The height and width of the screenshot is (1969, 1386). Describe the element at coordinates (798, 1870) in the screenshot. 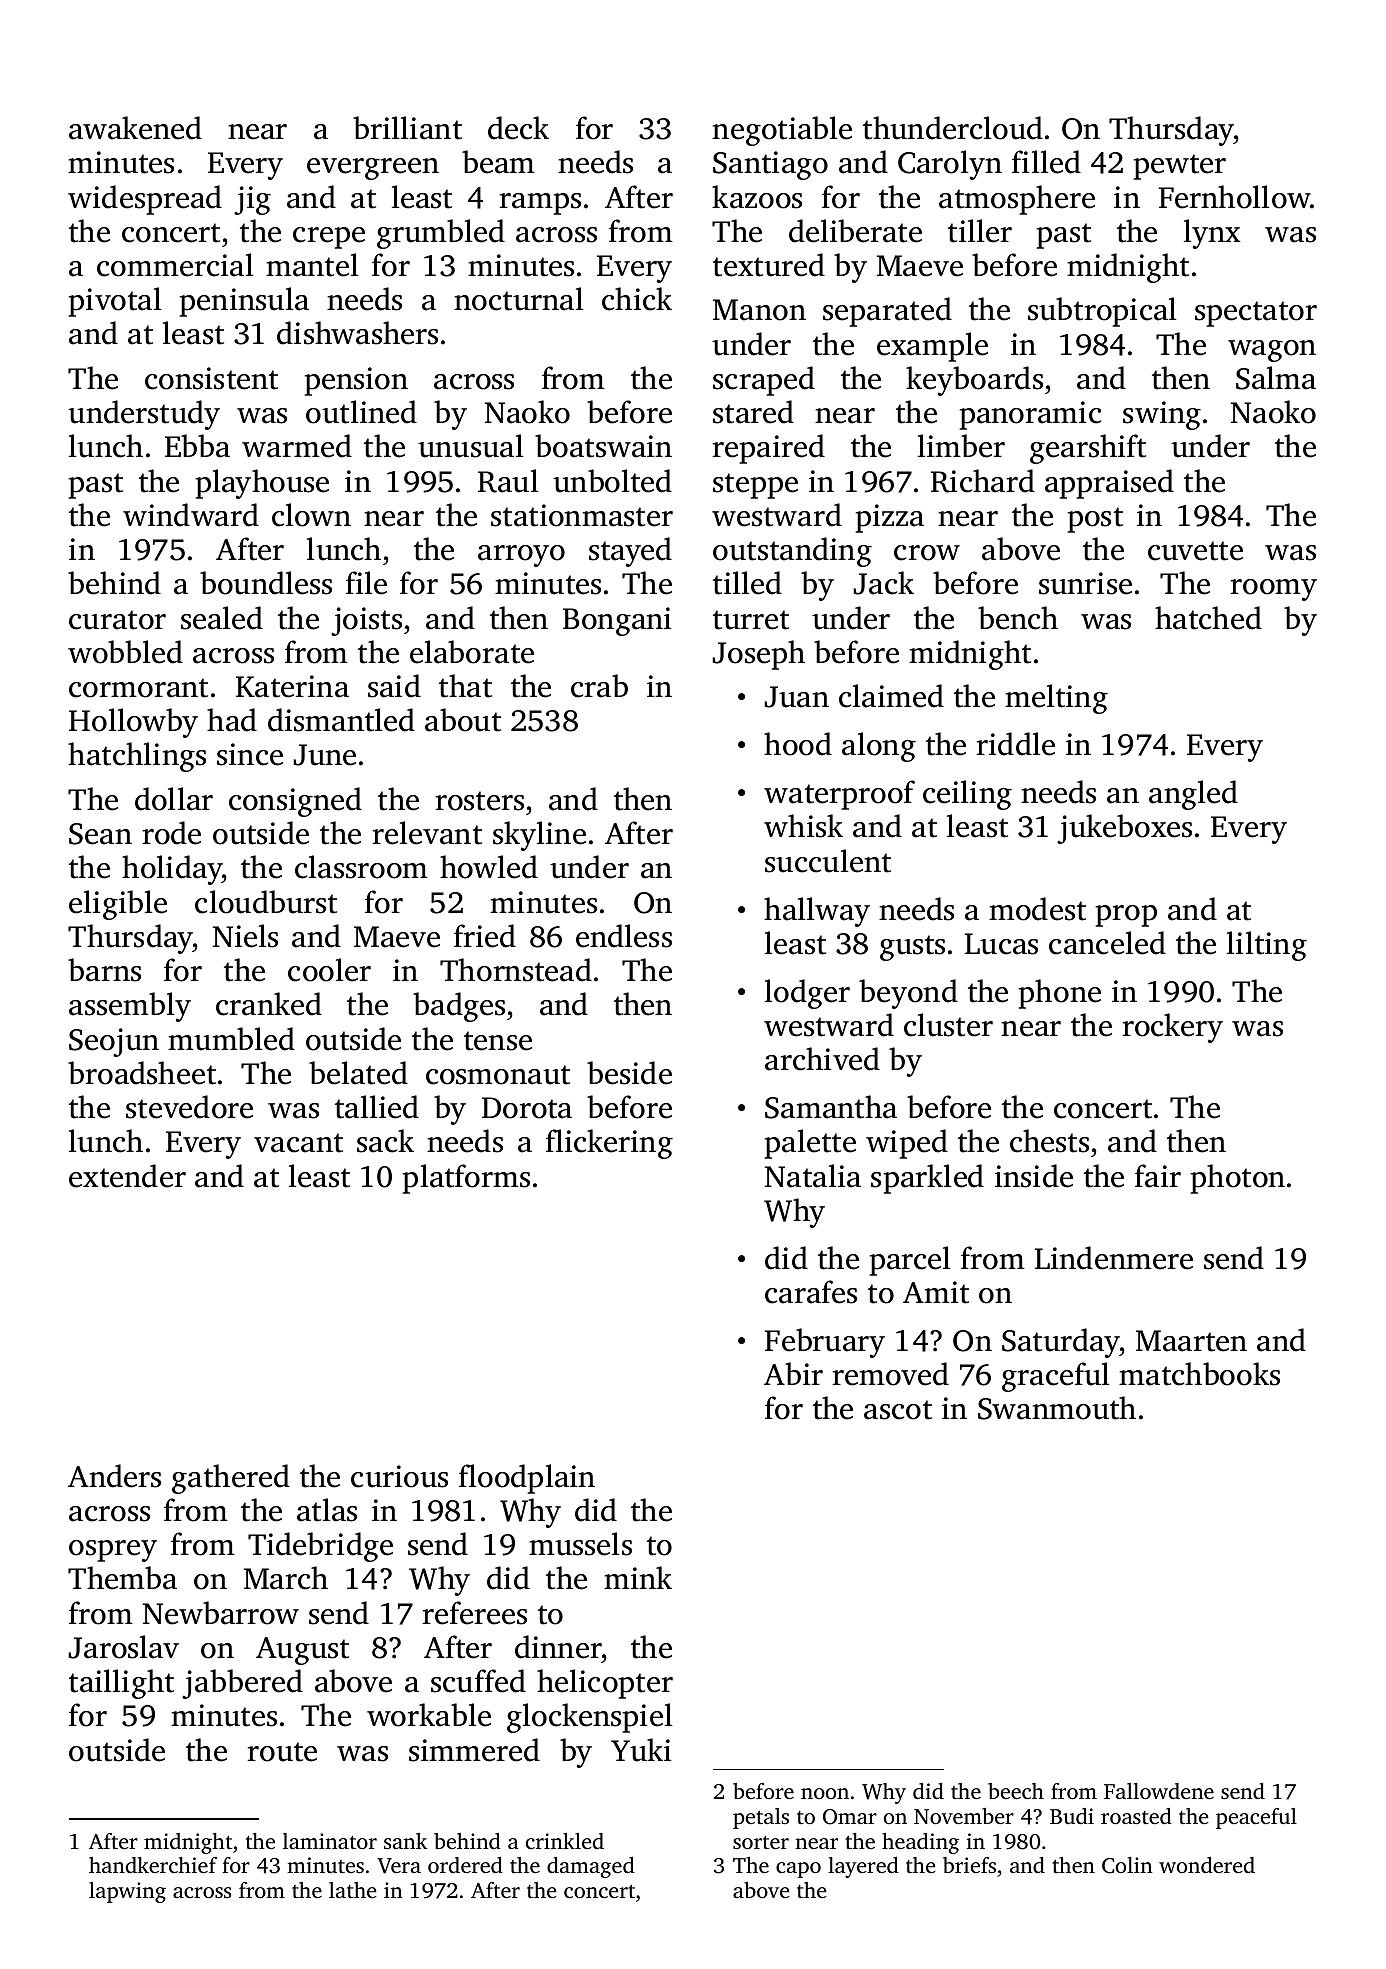

I see `capo` at that location.
